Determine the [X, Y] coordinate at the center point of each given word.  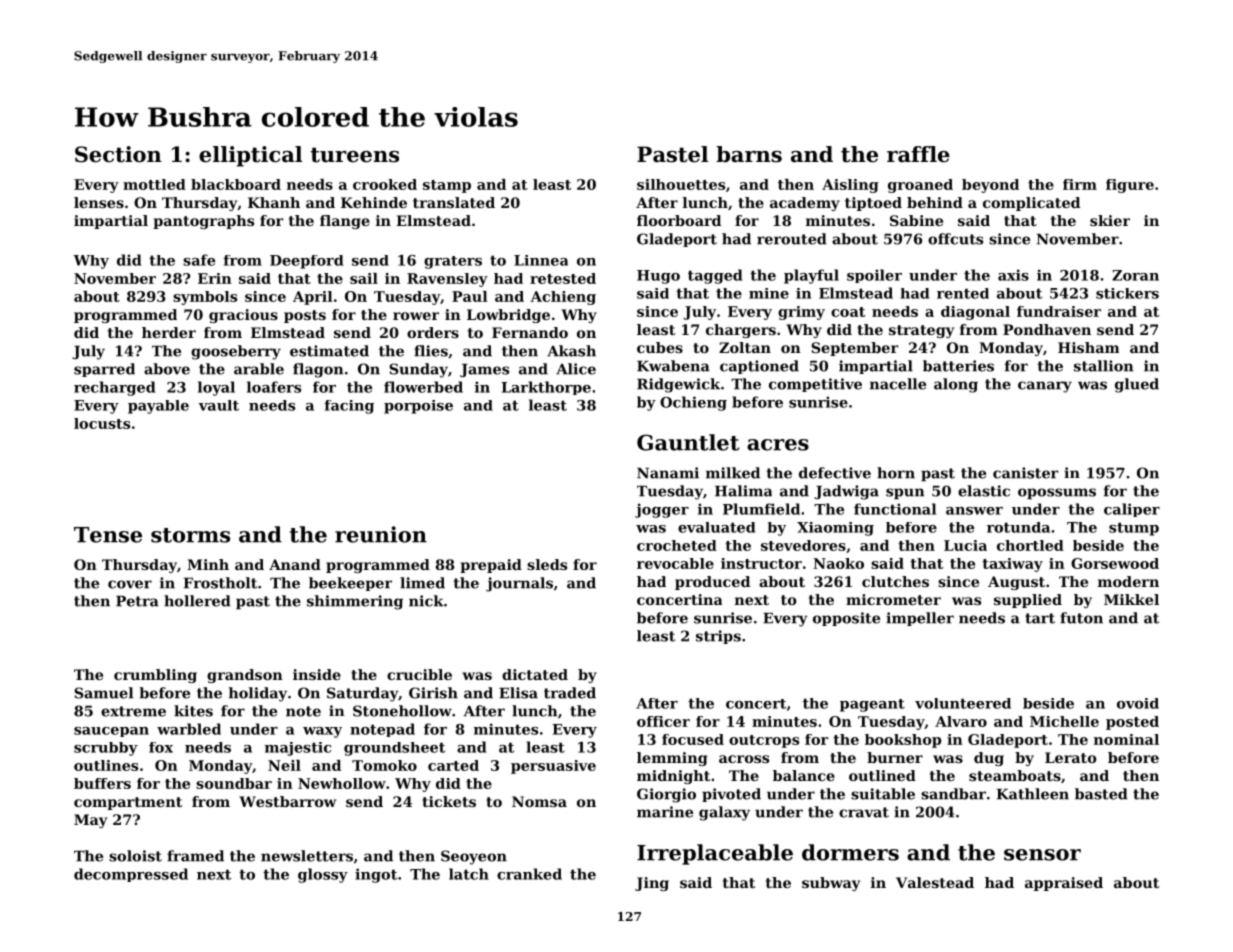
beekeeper [350, 584]
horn [896, 473]
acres [778, 445]
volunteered [963, 703]
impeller [920, 619]
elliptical [250, 156]
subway [831, 884]
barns [749, 154]
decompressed [131, 875]
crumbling [155, 676]
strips [718, 637]
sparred [104, 370]
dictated [535, 674]
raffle [918, 154]
